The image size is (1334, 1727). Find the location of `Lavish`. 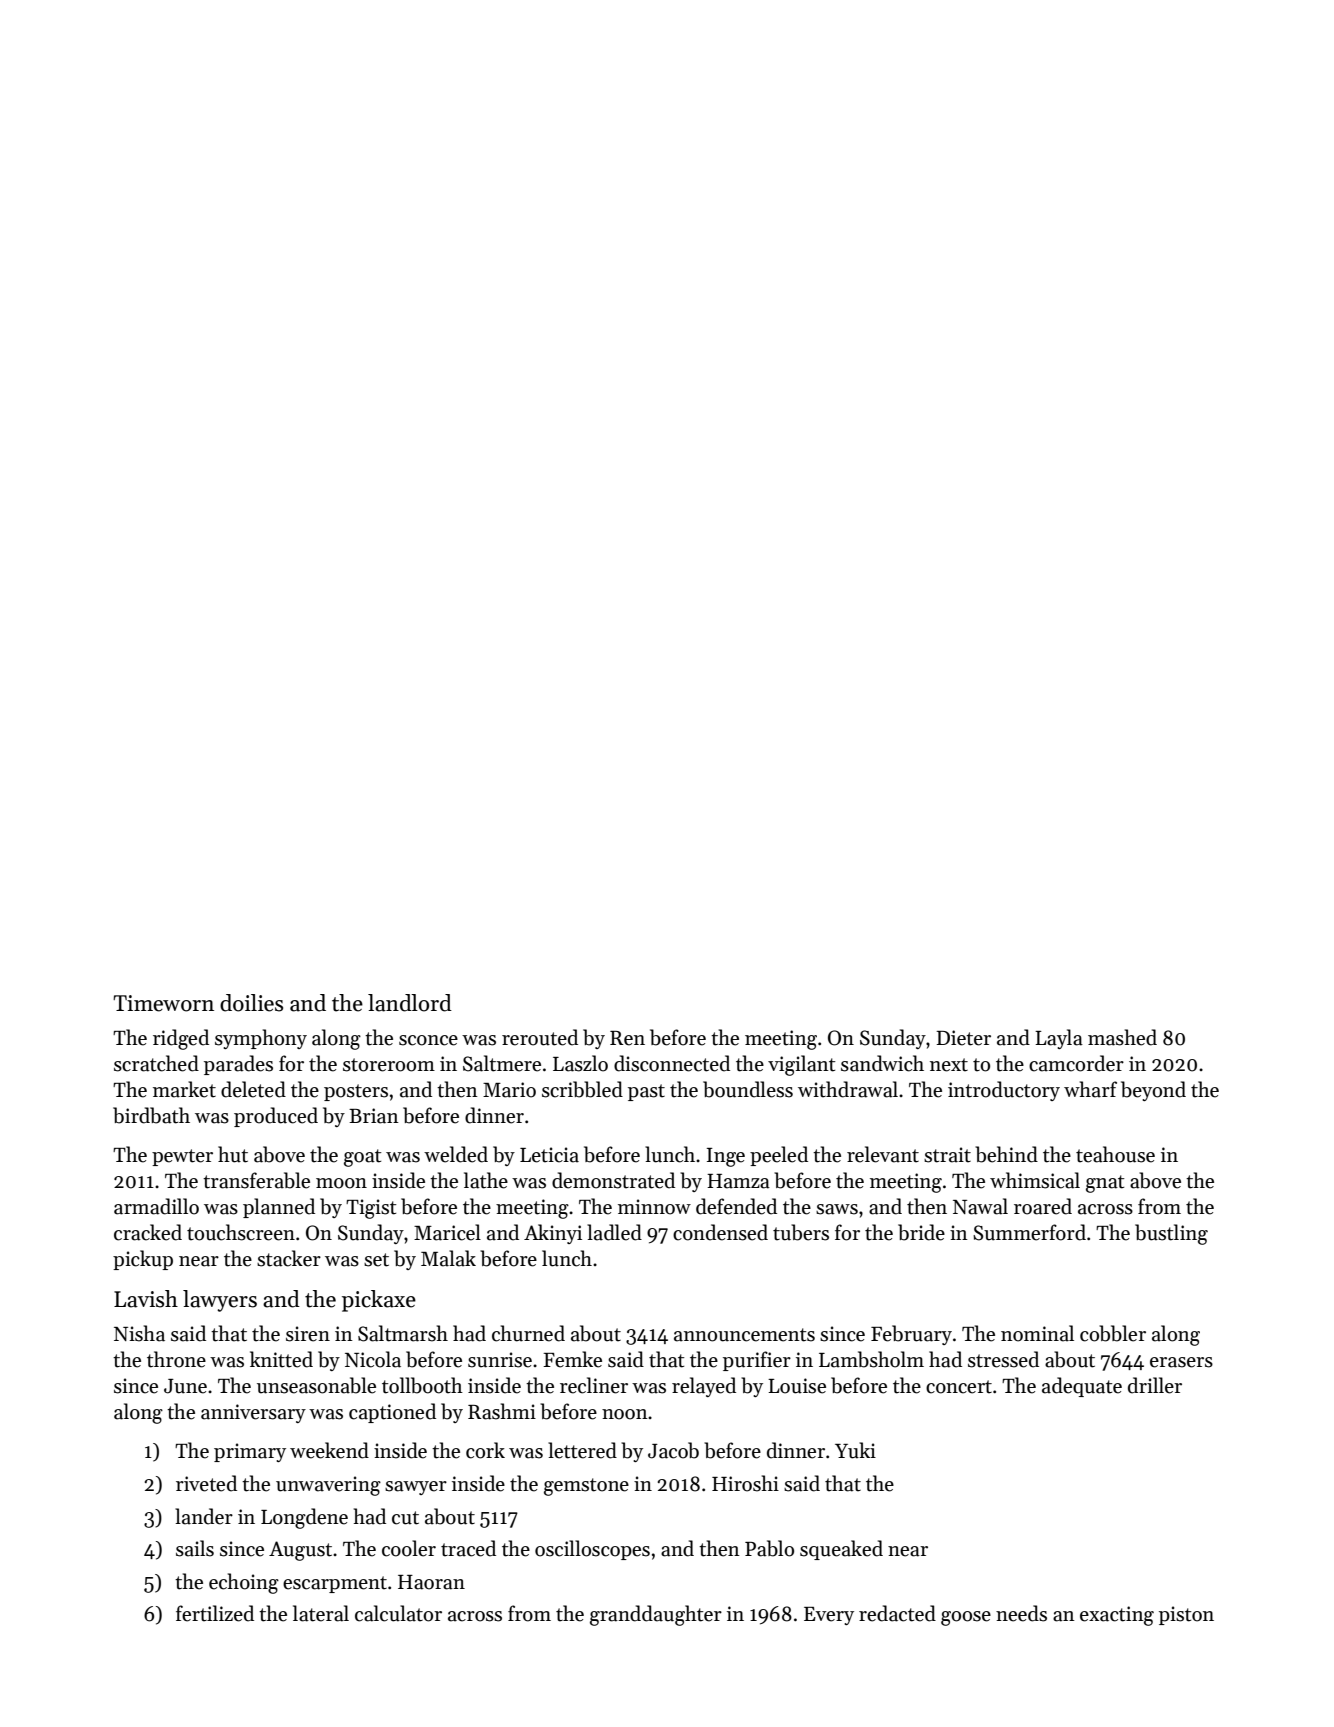

Lavish is located at coordinates (146, 1299).
